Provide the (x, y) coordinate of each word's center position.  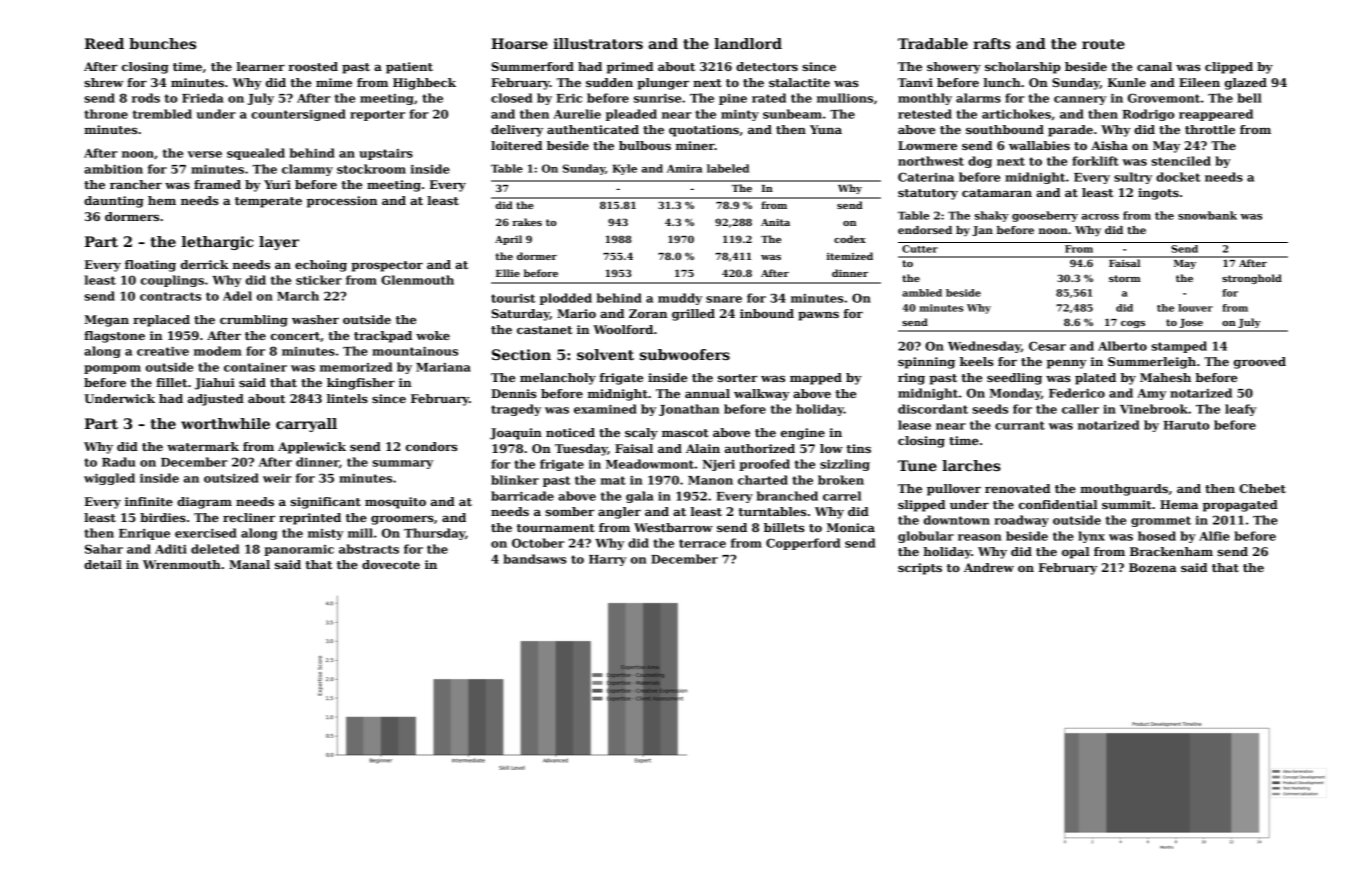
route (1103, 44)
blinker (515, 480)
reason (979, 537)
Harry (607, 560)
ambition (113, 169)
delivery (517, 131)
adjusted (216, 400)
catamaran (997, 193)
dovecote (391, 564)
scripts (920, 569)
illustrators (598, 43)
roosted (313, 66)
